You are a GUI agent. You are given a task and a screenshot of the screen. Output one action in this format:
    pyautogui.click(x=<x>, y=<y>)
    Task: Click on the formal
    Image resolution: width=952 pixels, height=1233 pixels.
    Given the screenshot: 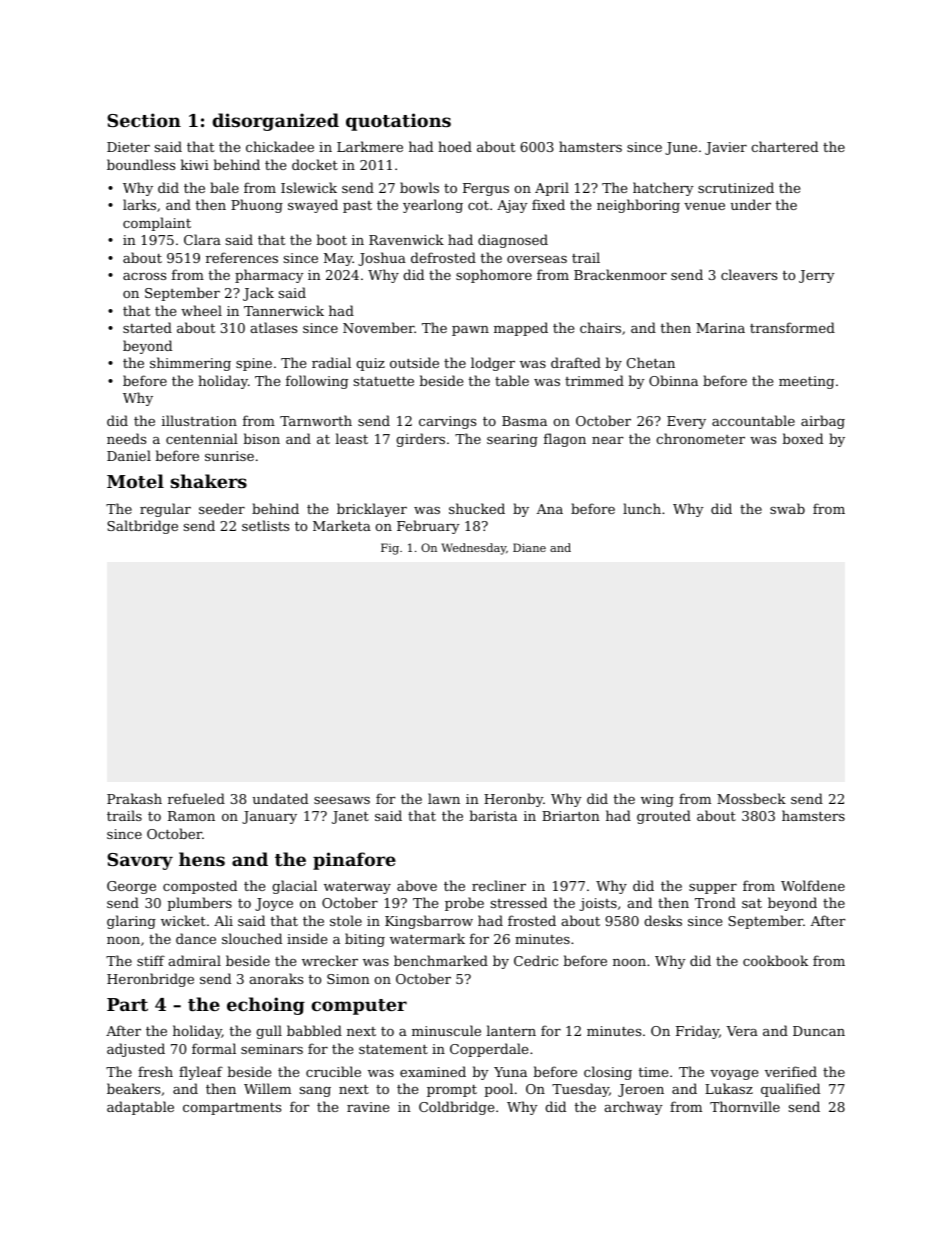 What is the action you would take?
    pyautogui.click(x=214, y=1048)
